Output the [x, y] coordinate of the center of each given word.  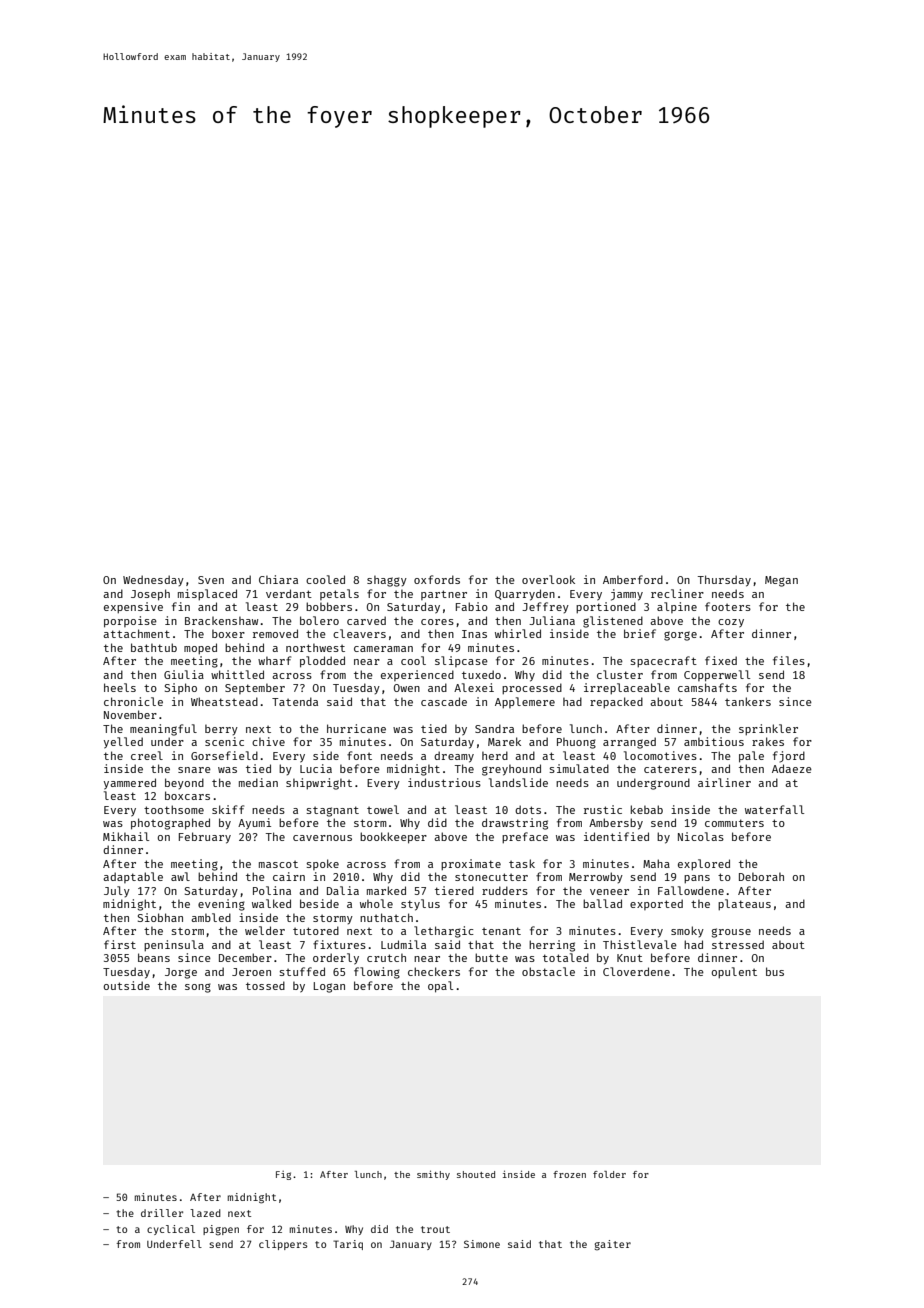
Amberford [633, 579]
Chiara [278, 579]
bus [775, 971]
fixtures [339, 944]
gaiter [613, 1245]
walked [271, 903]
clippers [283, 1245]
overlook [548, 579]
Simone [482, 1244]
